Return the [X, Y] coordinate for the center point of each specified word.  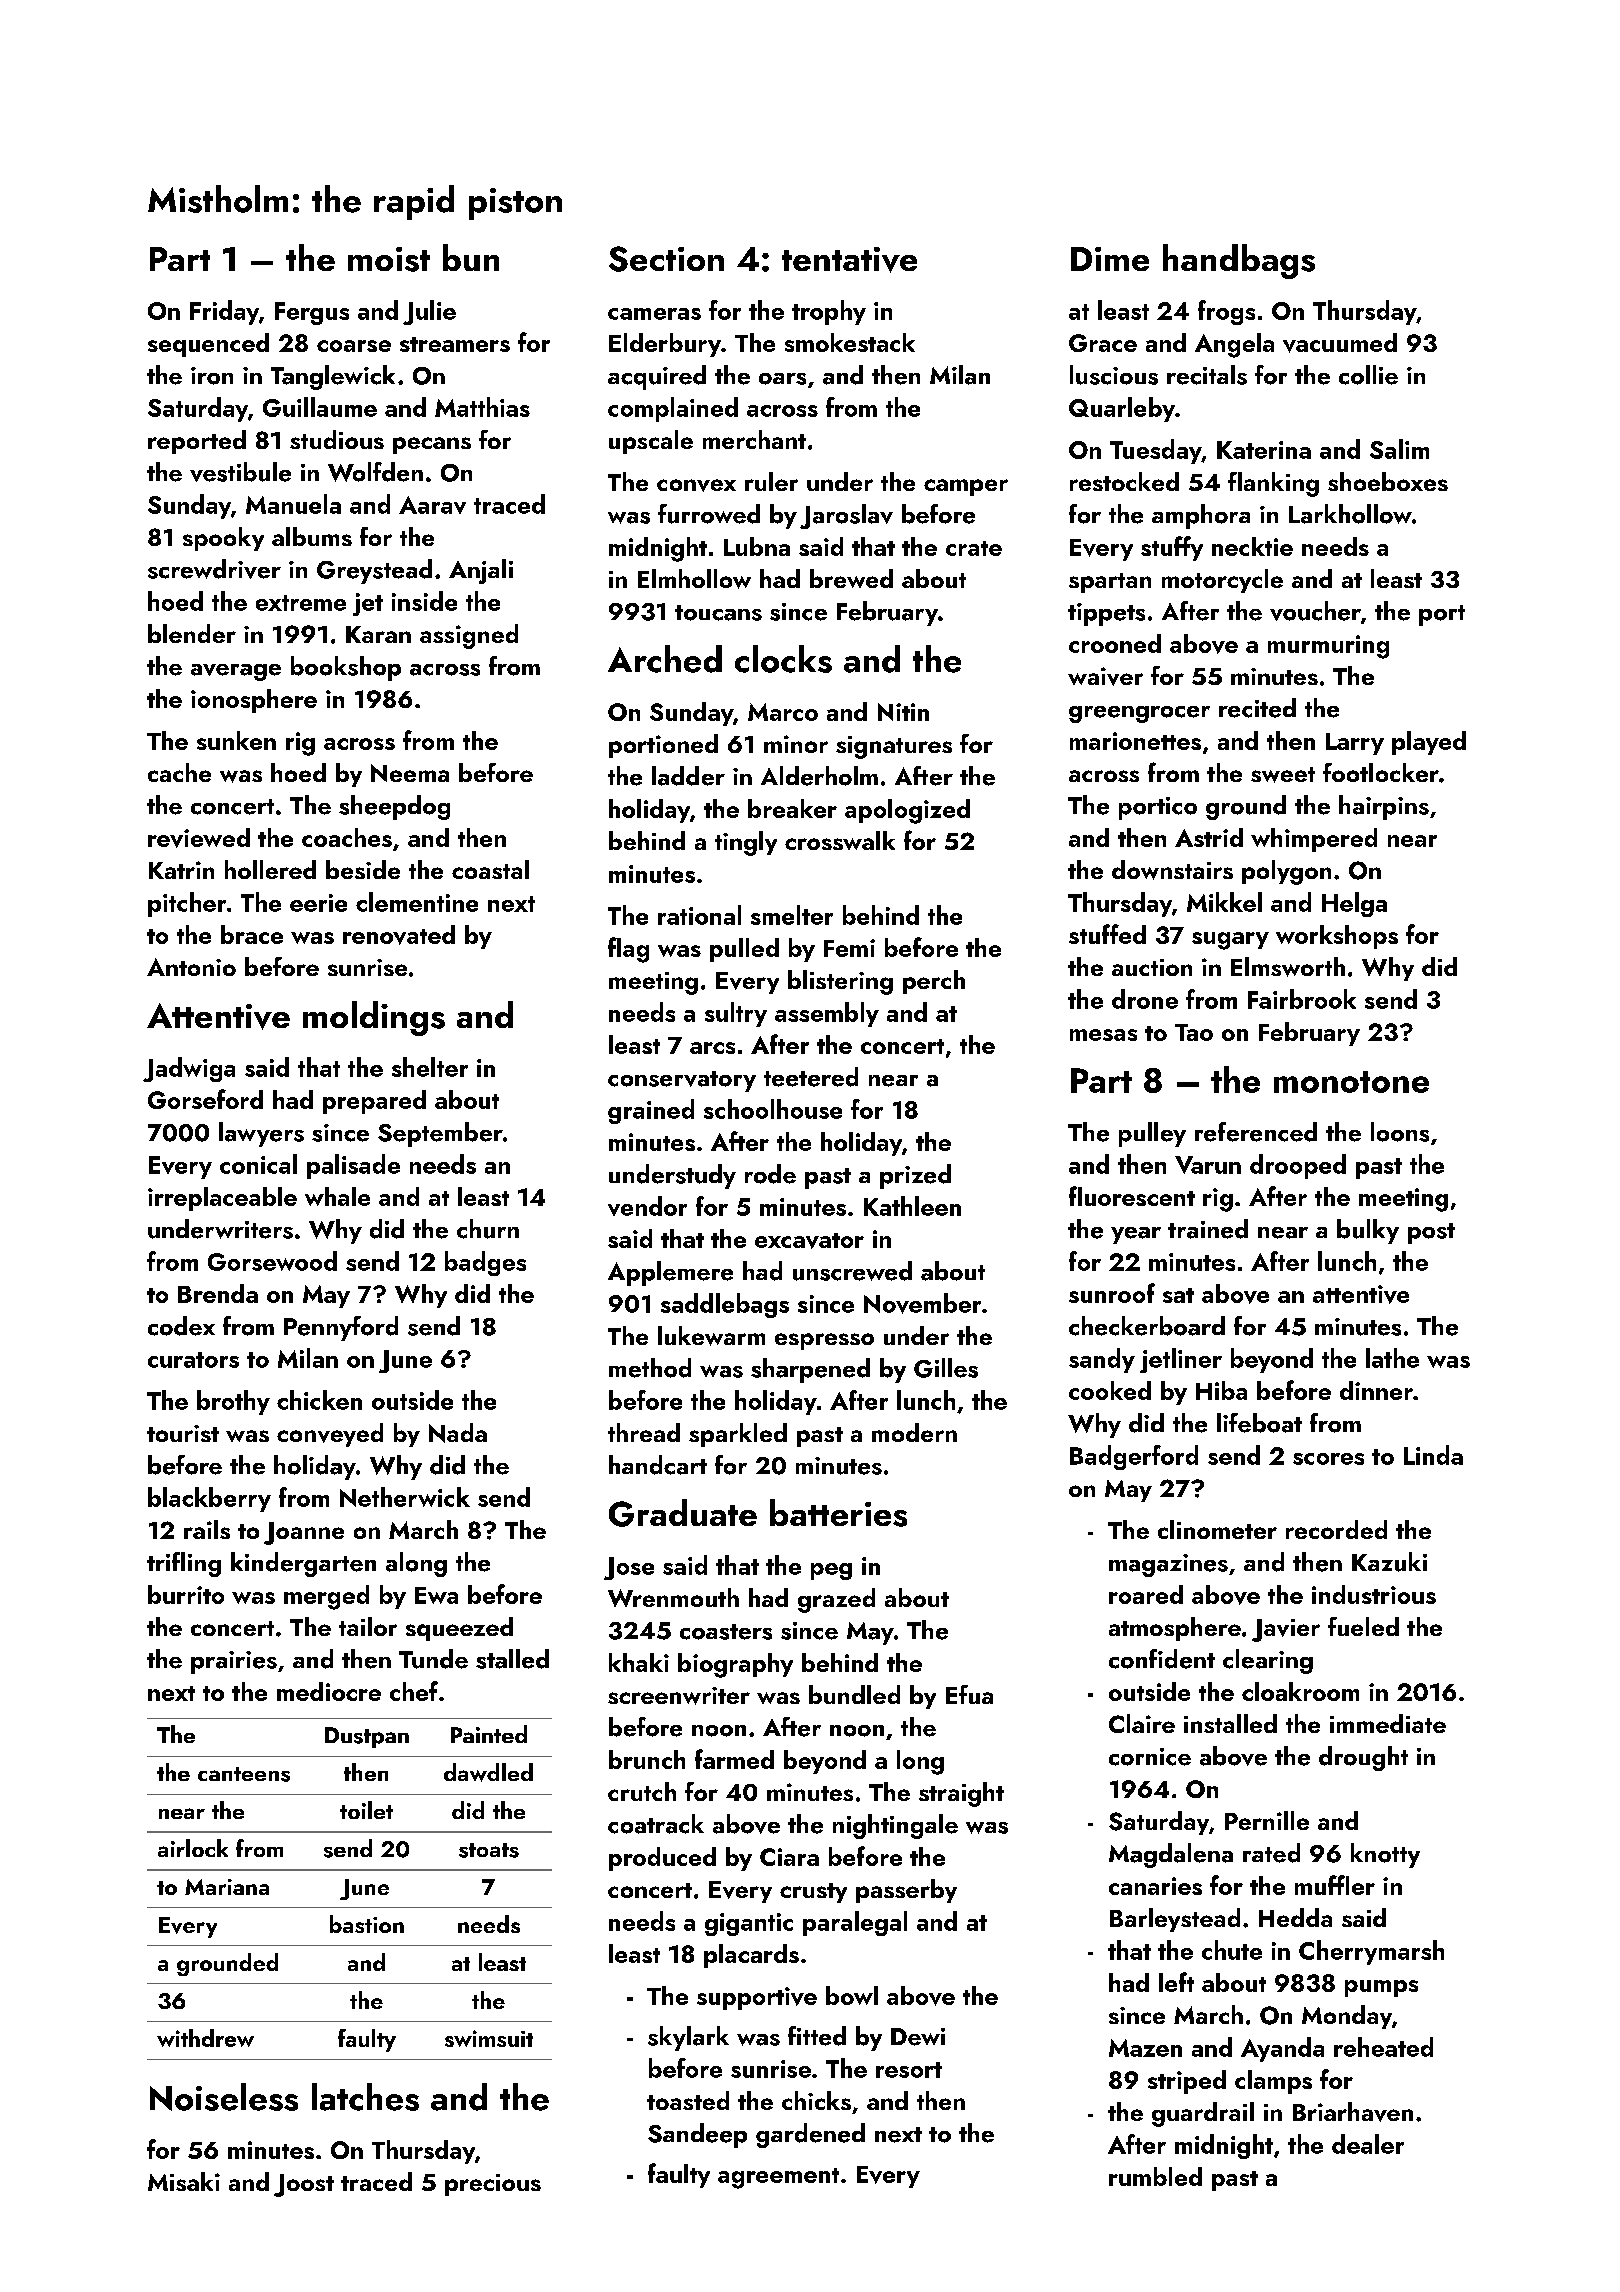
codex [181, 1326]
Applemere [670, 1273]
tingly [746, 843]
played [1429, 743]
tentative [849, 260]
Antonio [191, 967]
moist [389, 259]
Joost [304, 2185]
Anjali [481, 571]
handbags [1239, 261]
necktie [1252, 546]
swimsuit [489, 2038]
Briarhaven [1353, 2112]
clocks [783, 659]
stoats [489, 1850]
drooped [1298, 1166]
